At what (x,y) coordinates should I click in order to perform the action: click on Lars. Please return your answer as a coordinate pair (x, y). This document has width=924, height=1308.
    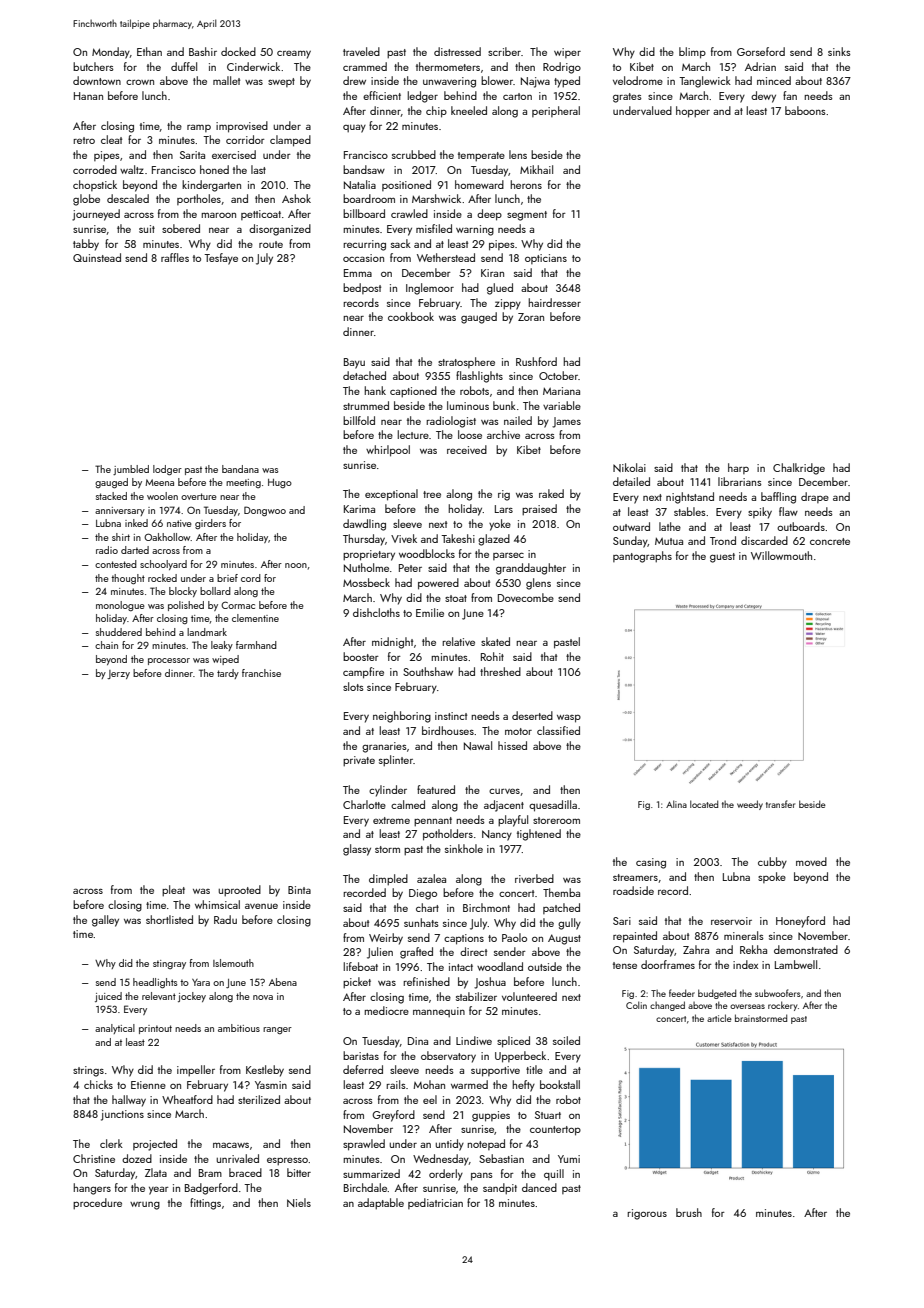
    Looking at the image, I should click on (504, 509).
